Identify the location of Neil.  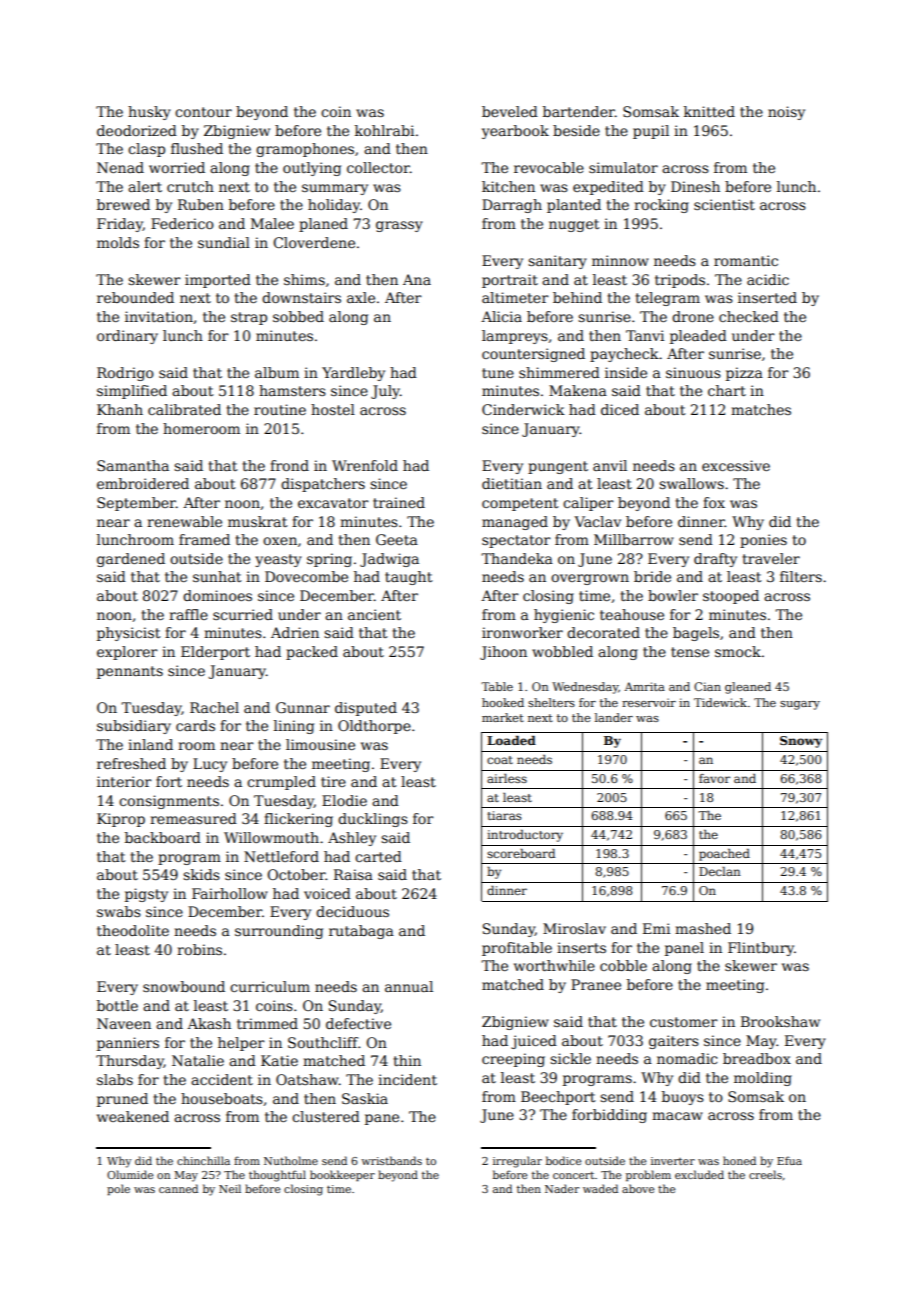
(230, 1188).
